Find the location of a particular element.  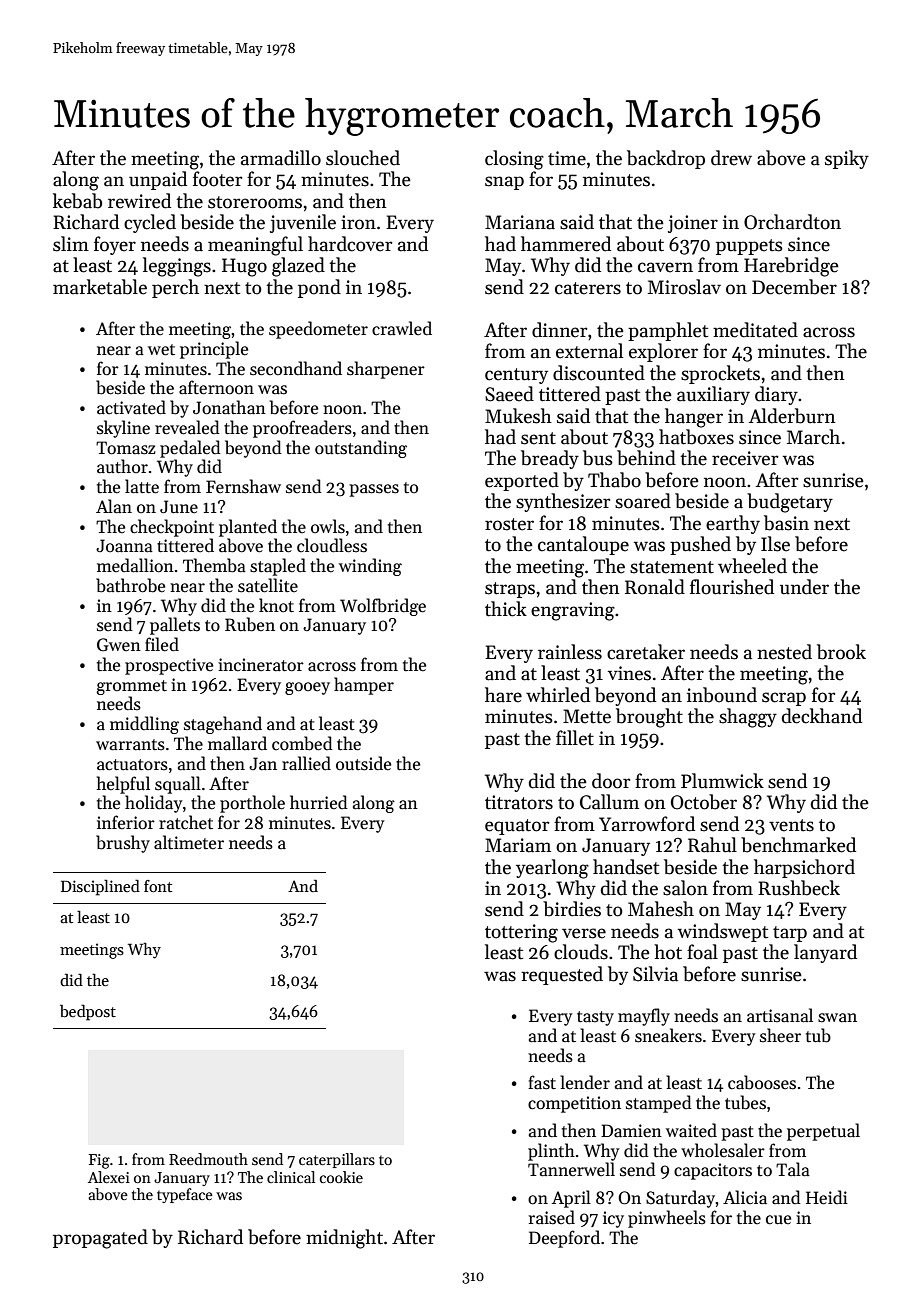

drew is located at coordinates (731, 158).
